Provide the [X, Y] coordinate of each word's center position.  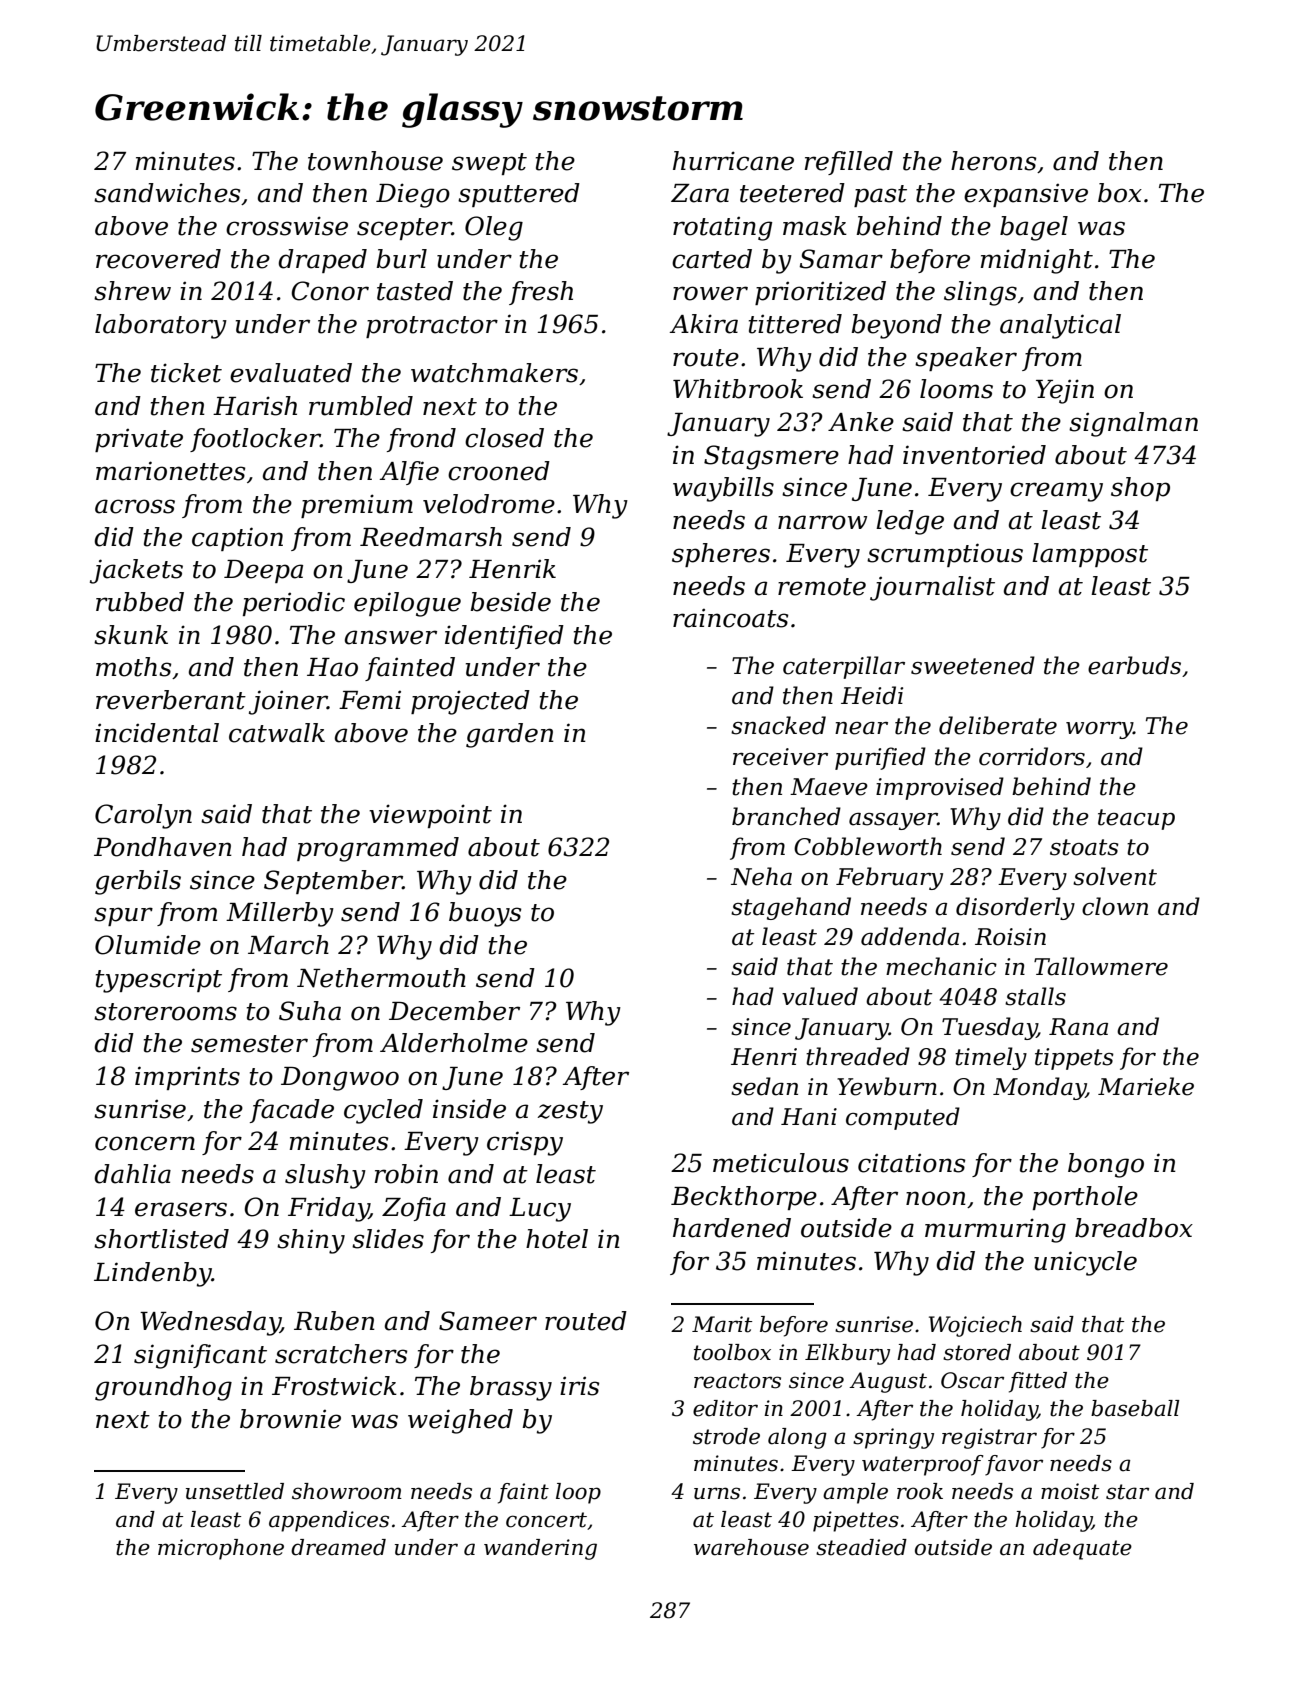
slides [388, 1239]
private [139, 440]
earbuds [1134, 665]
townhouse [375, 161]
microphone [221, 1549]
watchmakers [494, 373]
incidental [157, 733]
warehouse [751, 1547]
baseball [1135, 1408]
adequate [1082, 1549]
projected [470, 702]
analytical [1060, 326]
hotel [557, 1239]
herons [993, 161]
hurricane [733, 161]
